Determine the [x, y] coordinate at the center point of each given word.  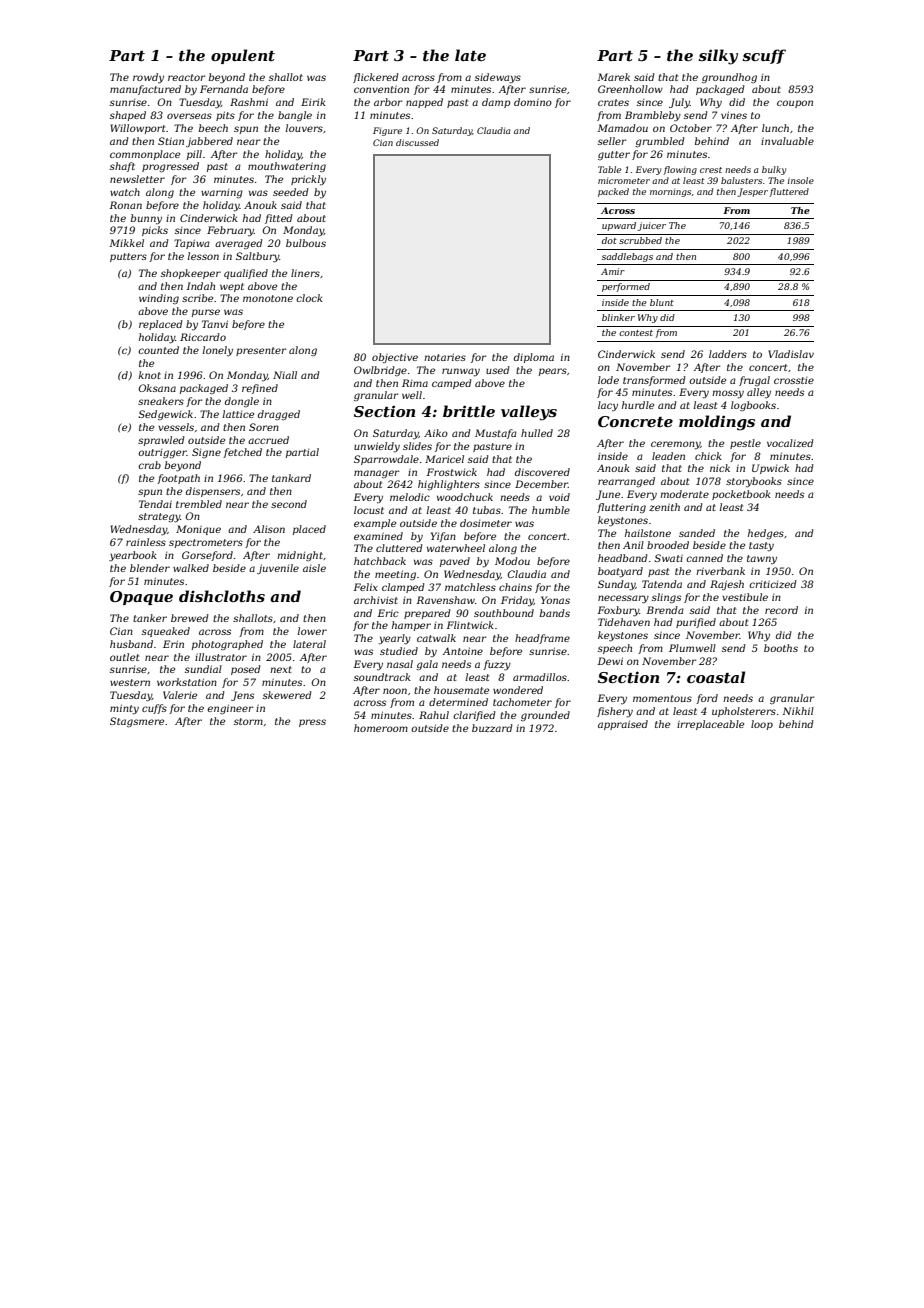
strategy [159, 518]
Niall [285, 375]
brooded [668, 545]
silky [718, 57]
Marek [613, 77]
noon [395, 691]
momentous [662, 698]
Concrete [635, 421]
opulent [243, 56]
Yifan [443, 537]
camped [451, 384]
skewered [287, 695]
